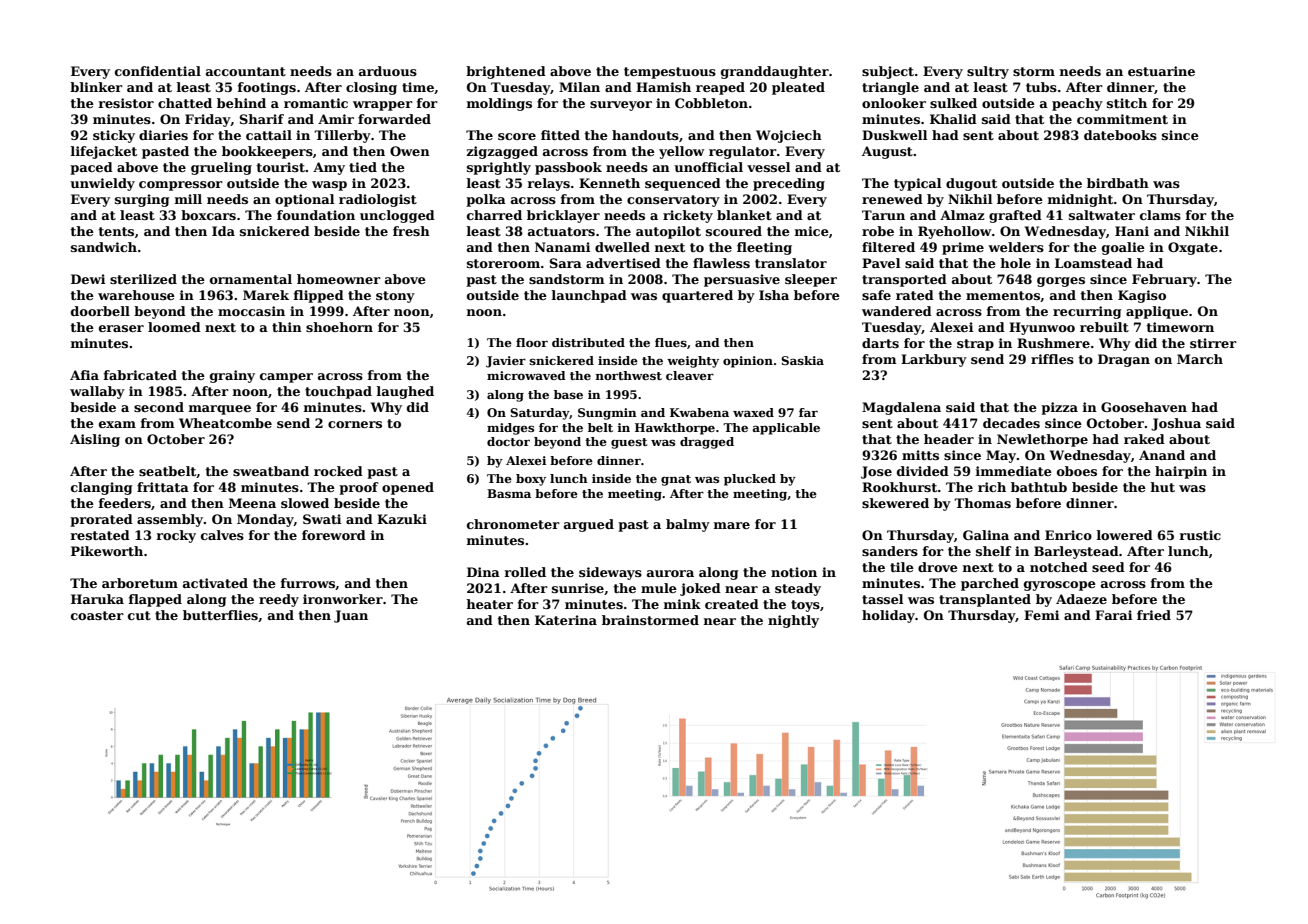 The image size is (1308, 924). What do you see at coordinates (139, 615) in the document?
I see `cut` at bounding box center [139, 615].
